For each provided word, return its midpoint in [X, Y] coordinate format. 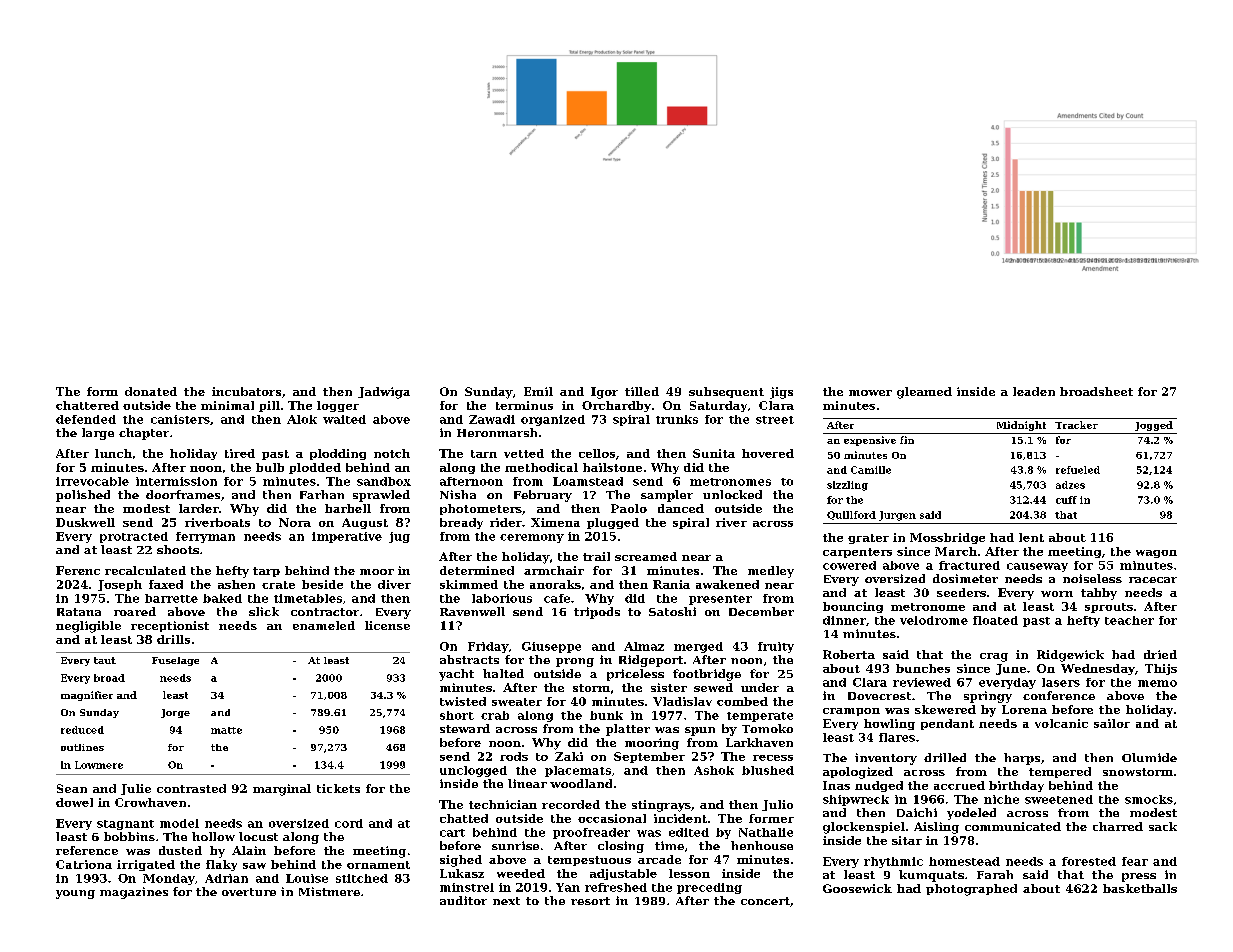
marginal [282, 790]
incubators [246, 391]
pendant [947, 724]
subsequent [726, 392]
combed [742, 701]
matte [226, 730]
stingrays [661, 806]
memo [1157, 683]
